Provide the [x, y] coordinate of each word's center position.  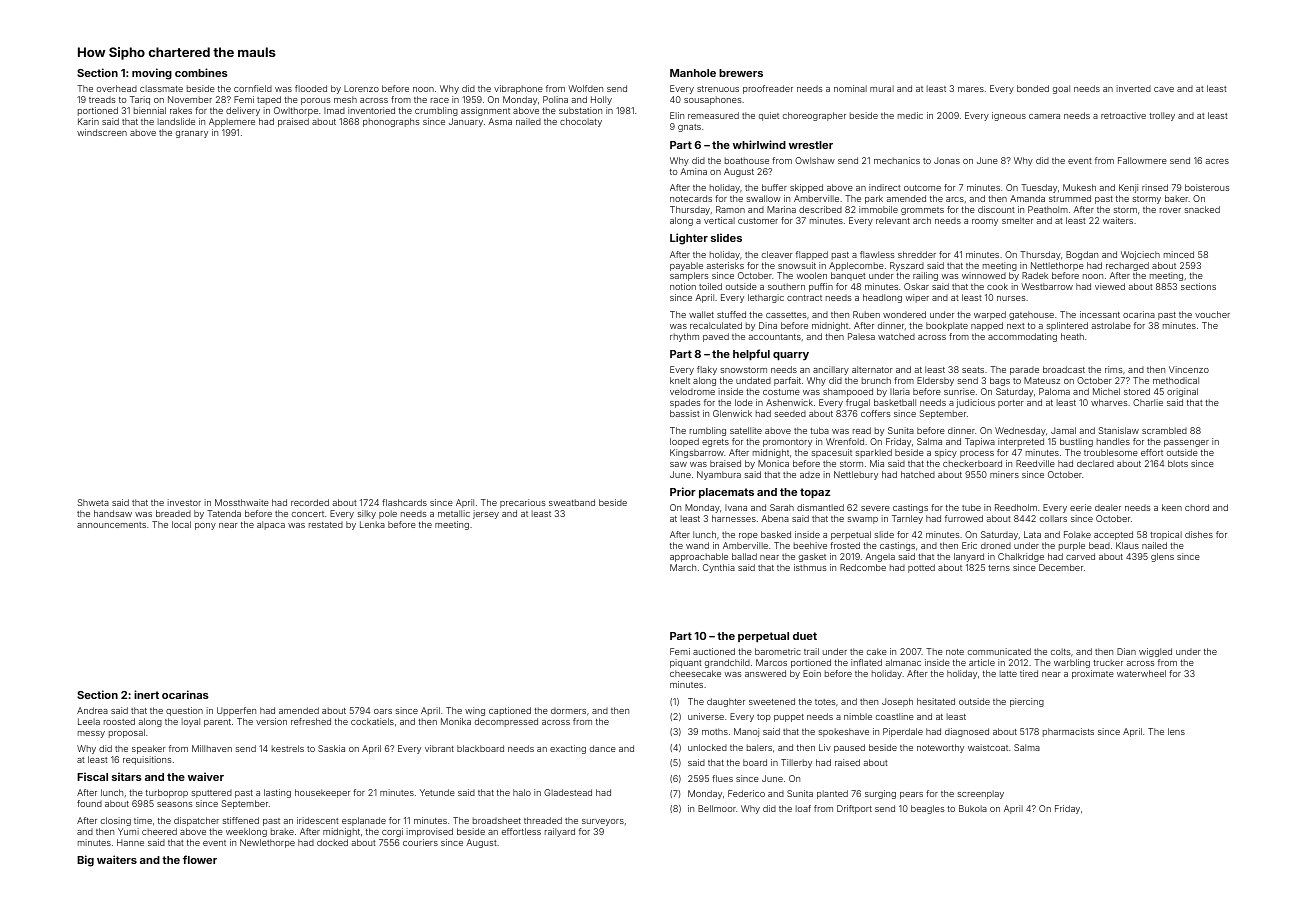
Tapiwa [980, 442]
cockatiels [372, 721]
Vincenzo [1189, 369]
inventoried [371, 110]
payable [686, 266]
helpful [751, 355]
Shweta [93, 502]
